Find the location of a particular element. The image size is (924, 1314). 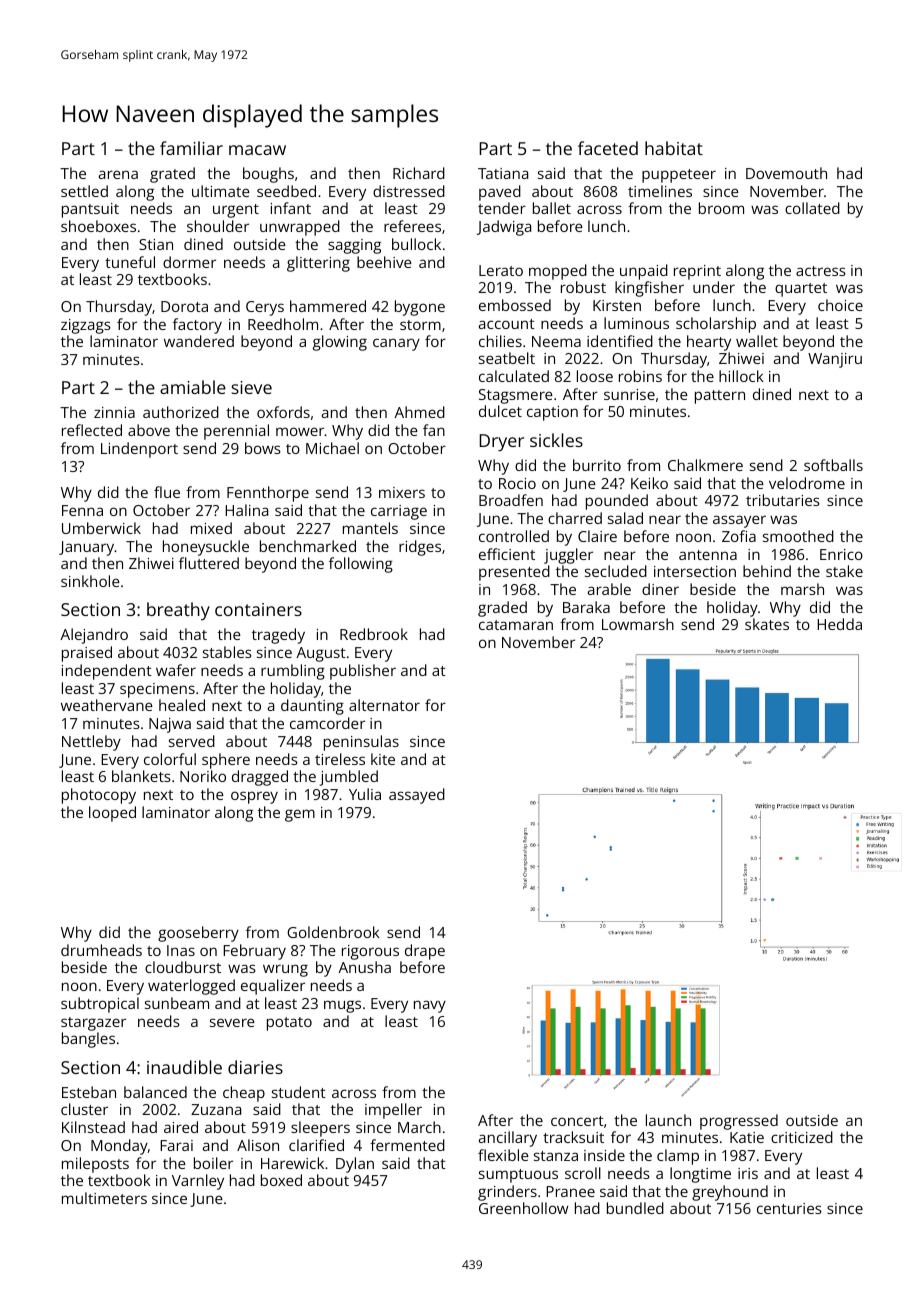

Hedda is located at coordinates (839, 624).
